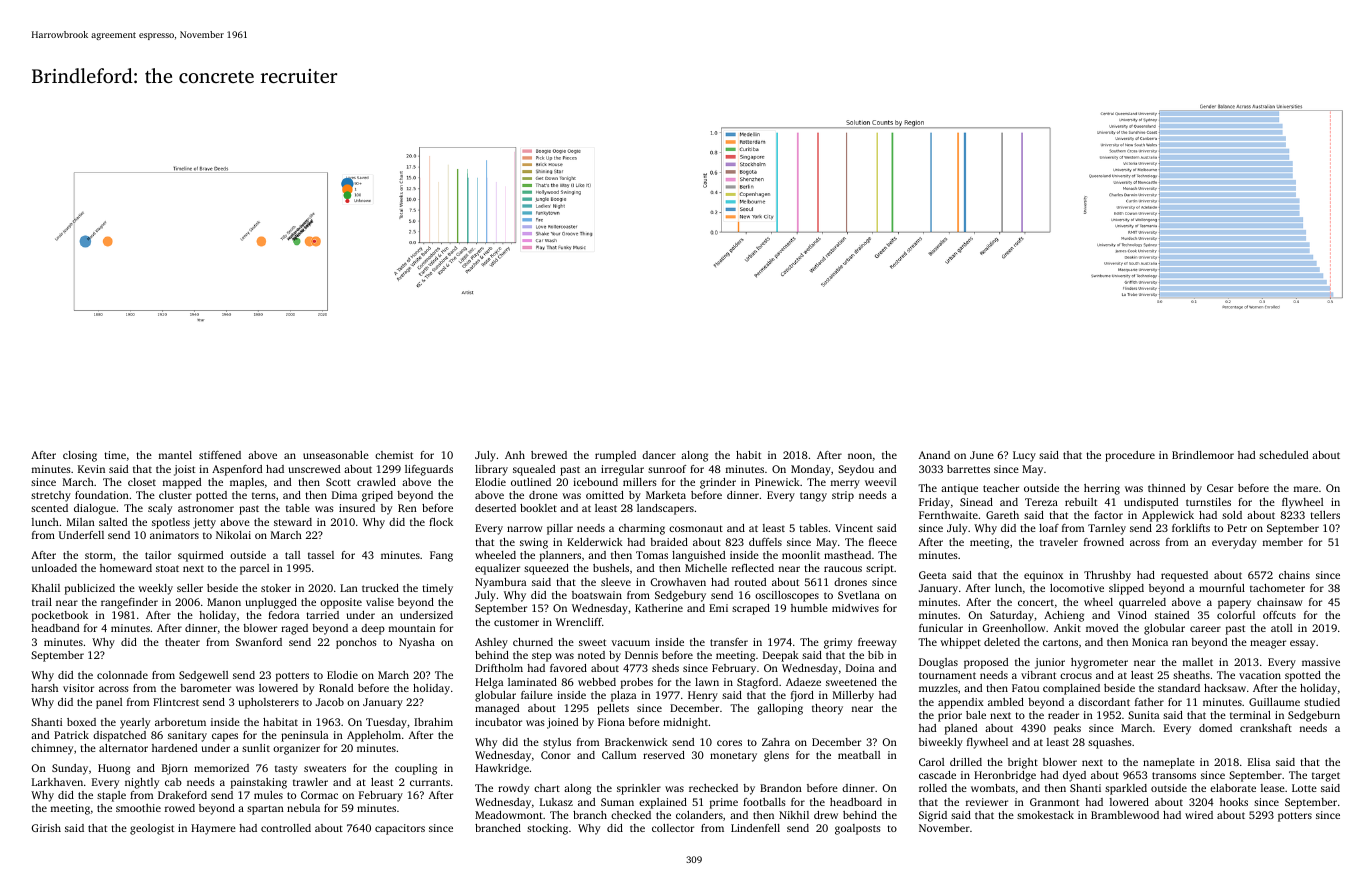  Describe the element at coordinates (729, 642) in the document. I see `transfer` at that location.
